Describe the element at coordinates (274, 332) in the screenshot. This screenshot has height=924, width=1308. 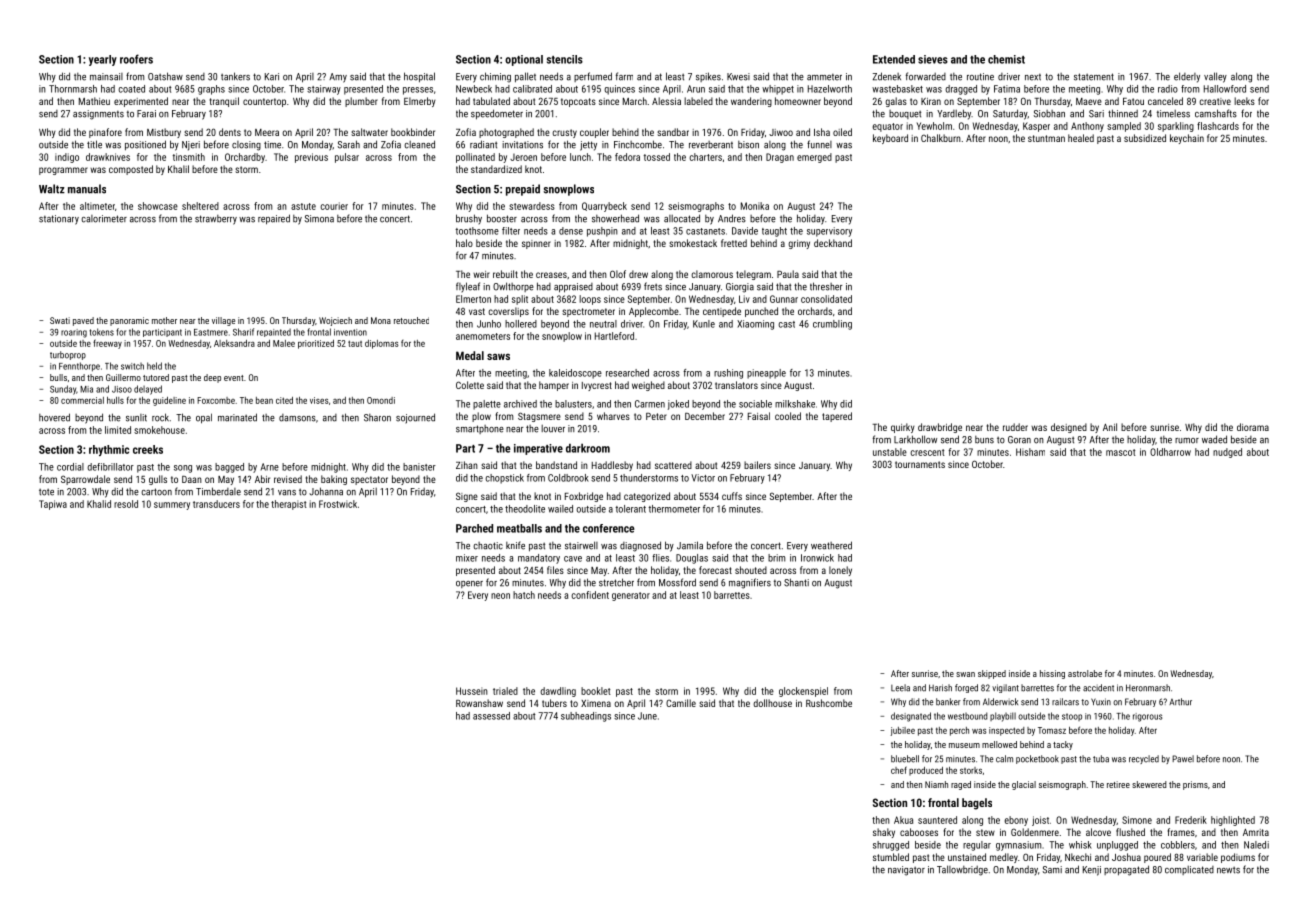
I see `repainted` at that location.
